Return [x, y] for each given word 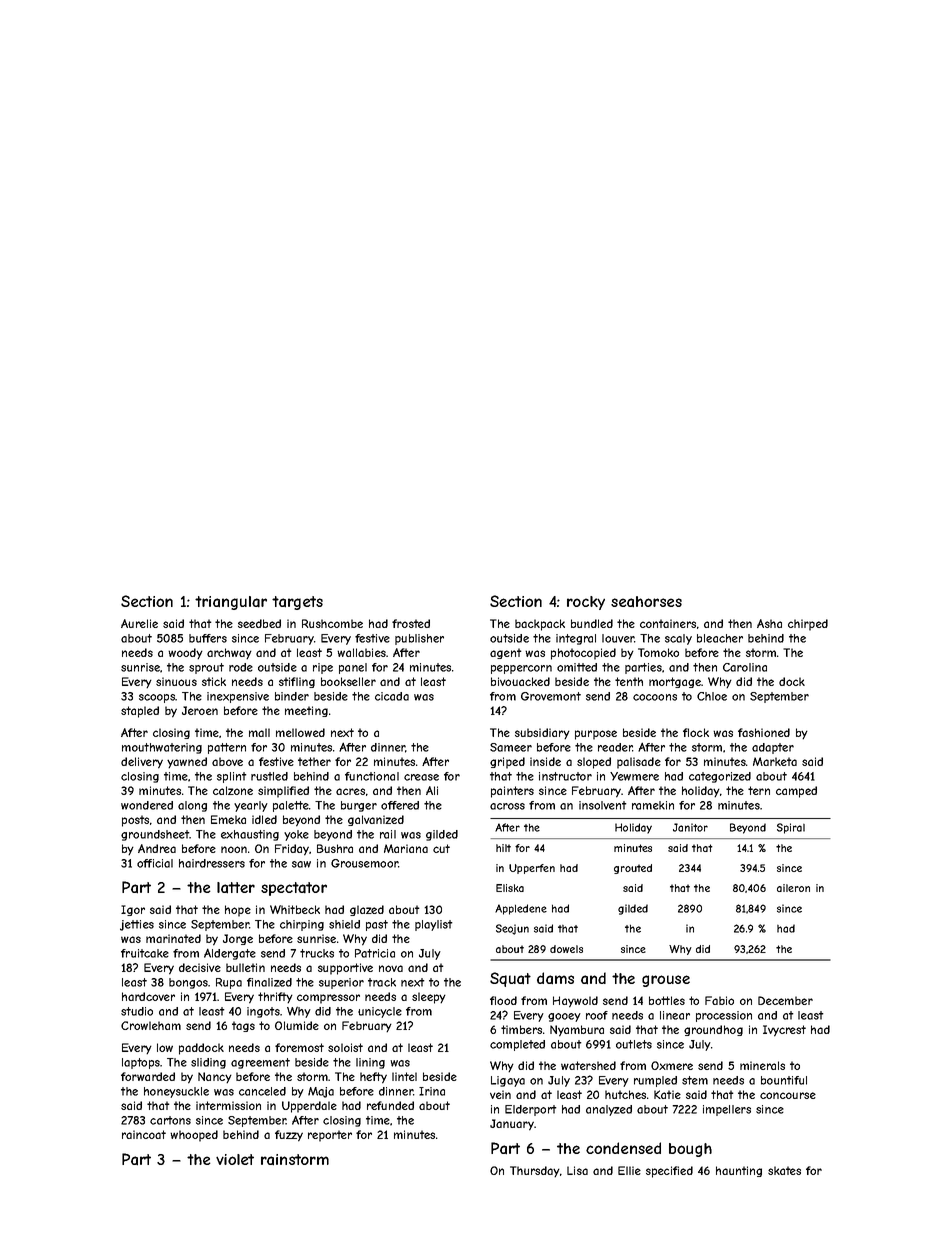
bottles [667, 1000]
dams [555, 978]
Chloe [712, 696]
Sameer [511, 747]
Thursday [535, 1172]
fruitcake [145, 953]
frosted [411, 623]
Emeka [228, 819]
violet [235, 1159]
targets [297, 603]
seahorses [646, 602]
